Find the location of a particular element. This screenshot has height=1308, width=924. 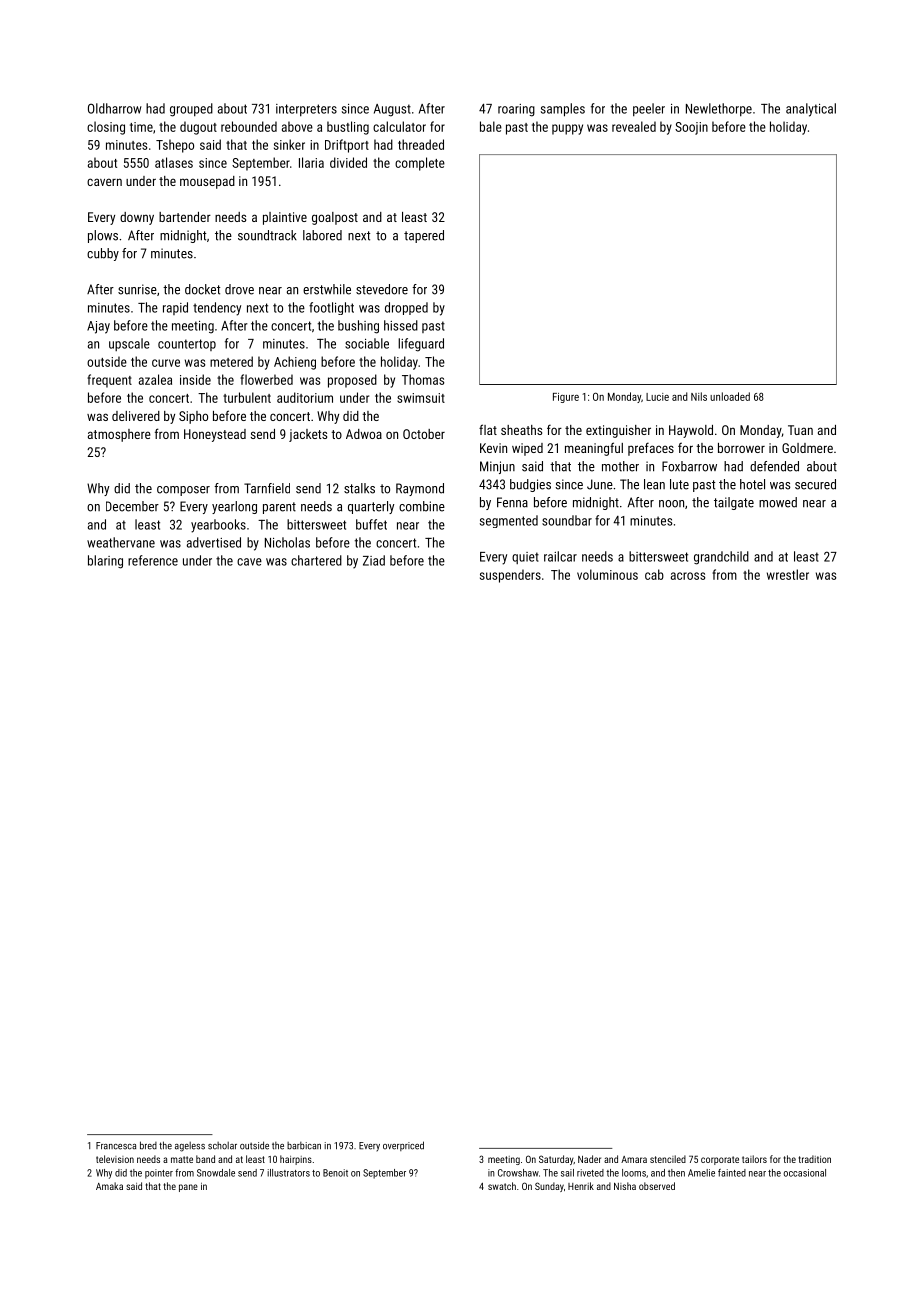

Ziad is located at coordinates (374, 560).
